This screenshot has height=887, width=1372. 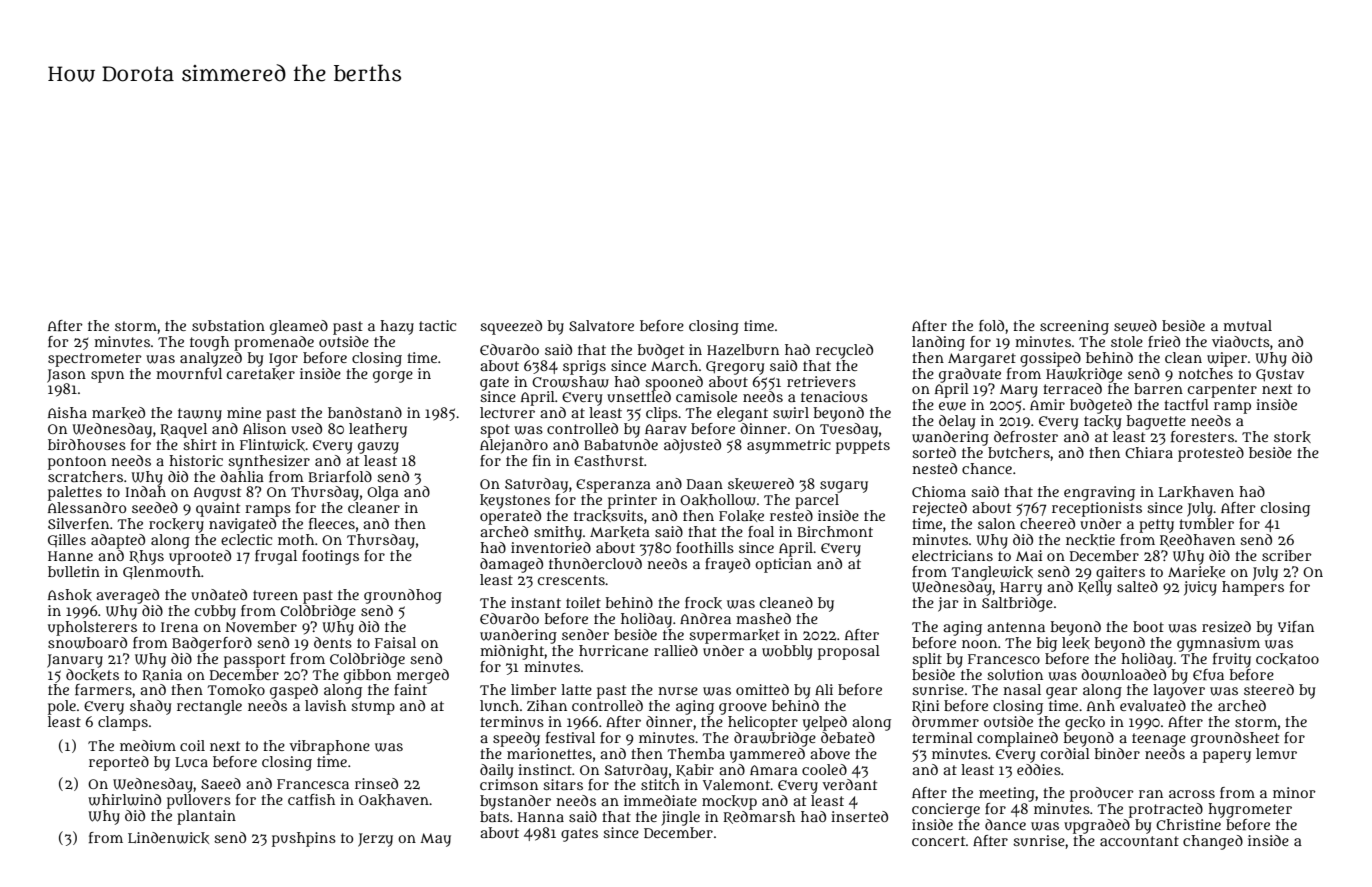 What do you see at coordinates (228, 325) in the screenshot?
I see `substation` at bounding box center [228, 325].
